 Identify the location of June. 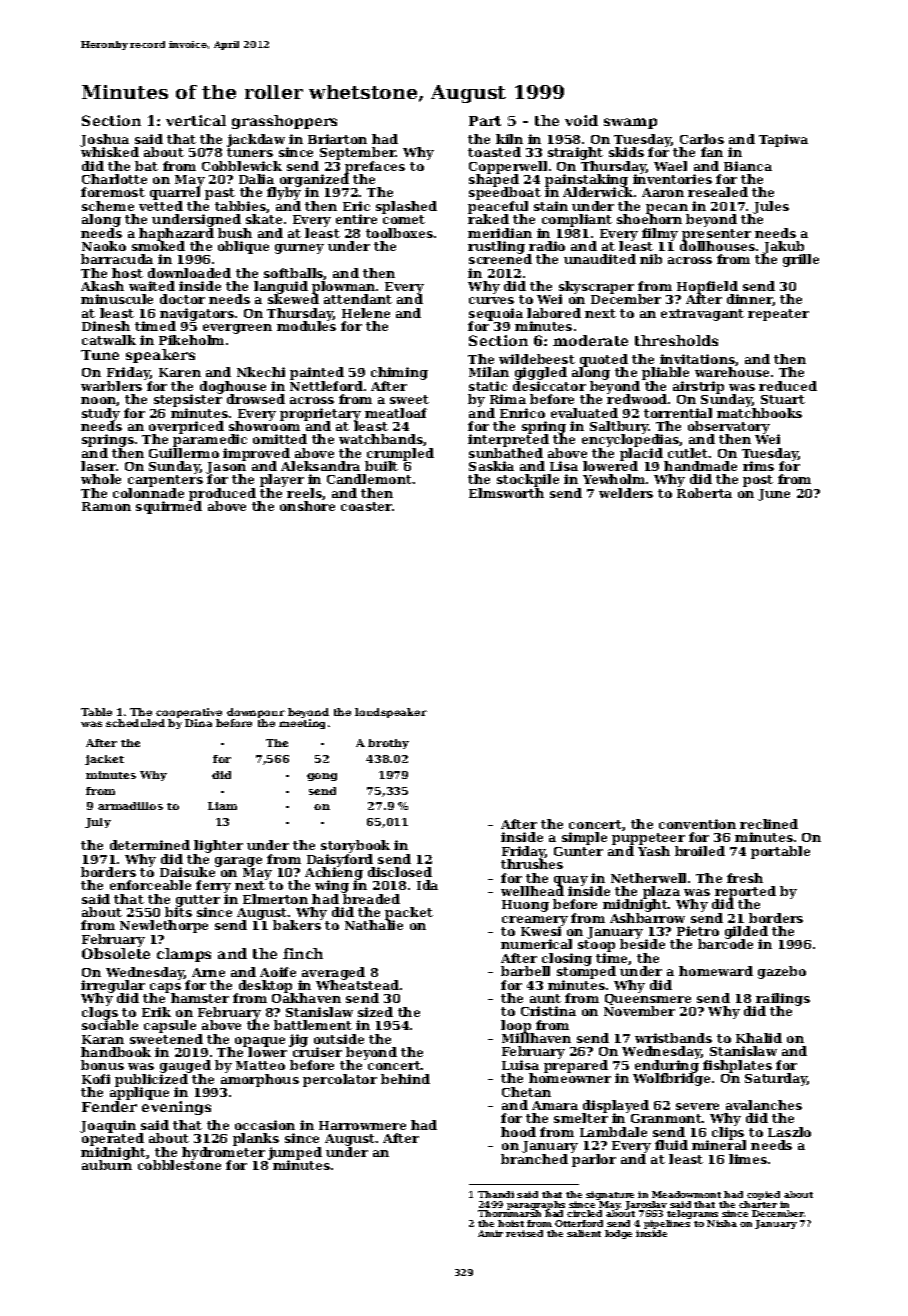
(774, 495).
